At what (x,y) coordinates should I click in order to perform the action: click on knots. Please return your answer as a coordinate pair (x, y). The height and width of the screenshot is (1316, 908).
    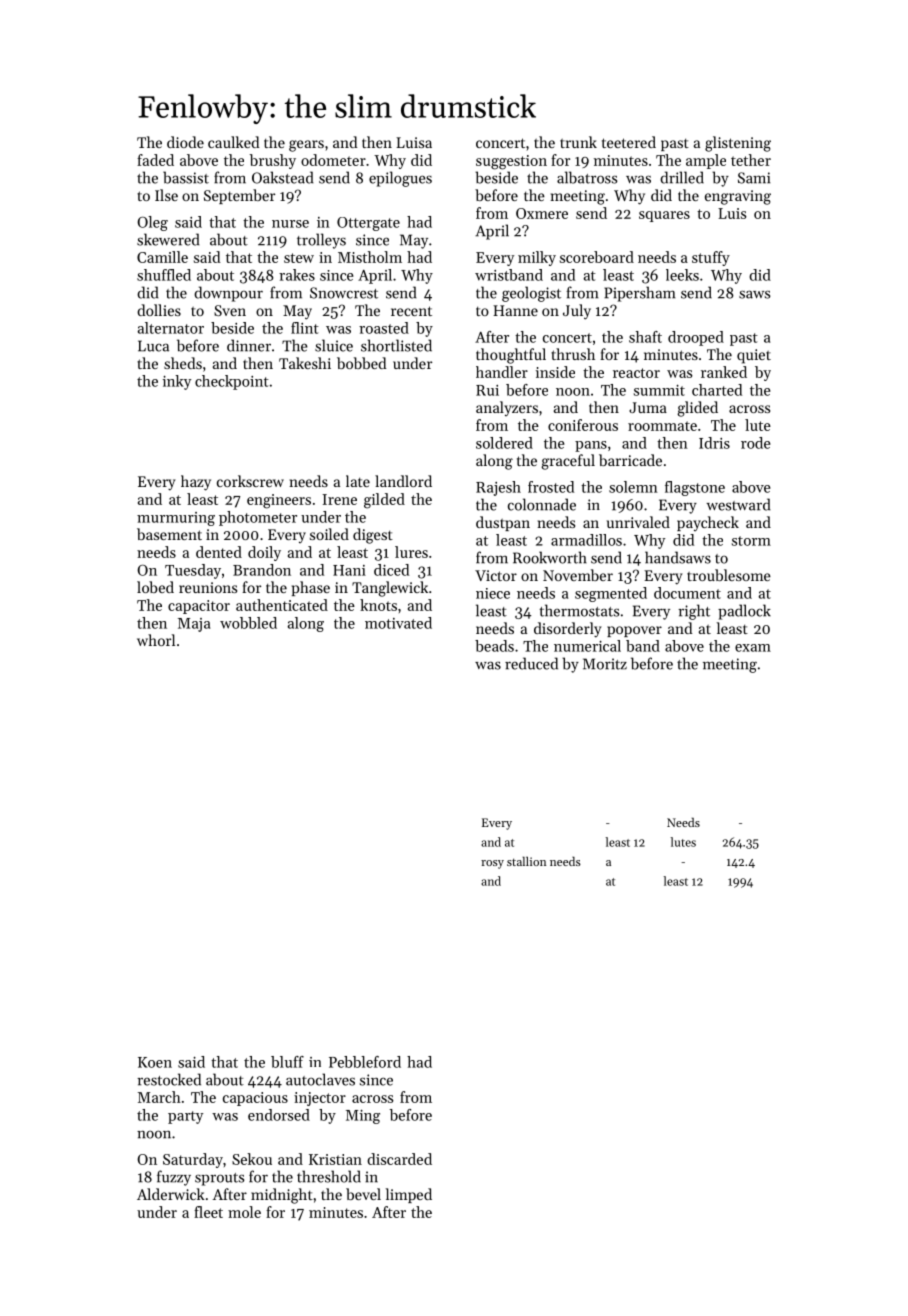
    Looking at the image, I should click on (378, 605).
